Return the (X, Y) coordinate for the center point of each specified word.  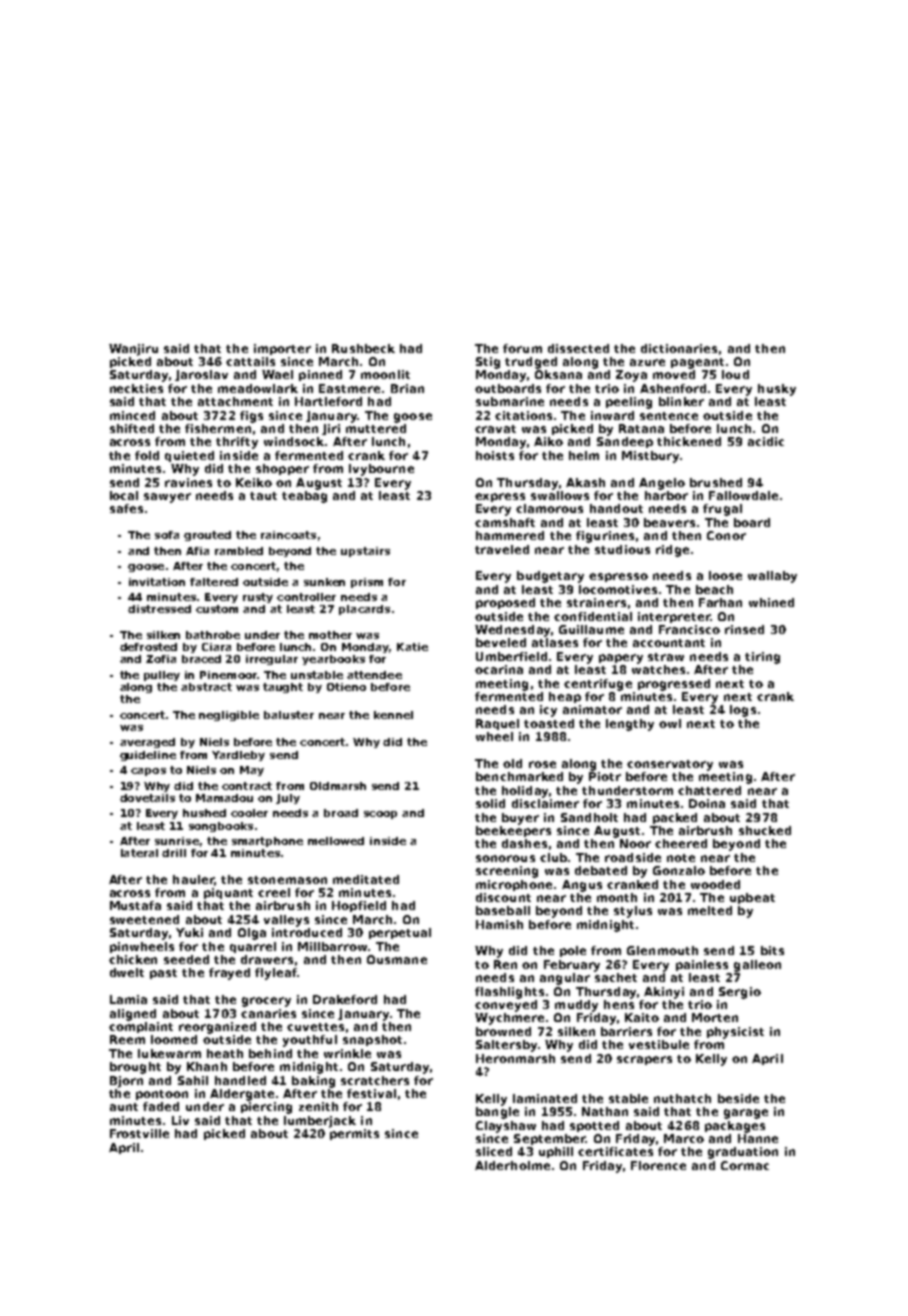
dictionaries (679, 348)
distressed (159, 609)
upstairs (365, 552)
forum (522, 348)
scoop (380, 815)
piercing (266, 1108)
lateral (139, 853)
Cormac (745, 1165)
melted (710, 910)
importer (282, 349)
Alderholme (512, 1165)
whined (771, 602)
